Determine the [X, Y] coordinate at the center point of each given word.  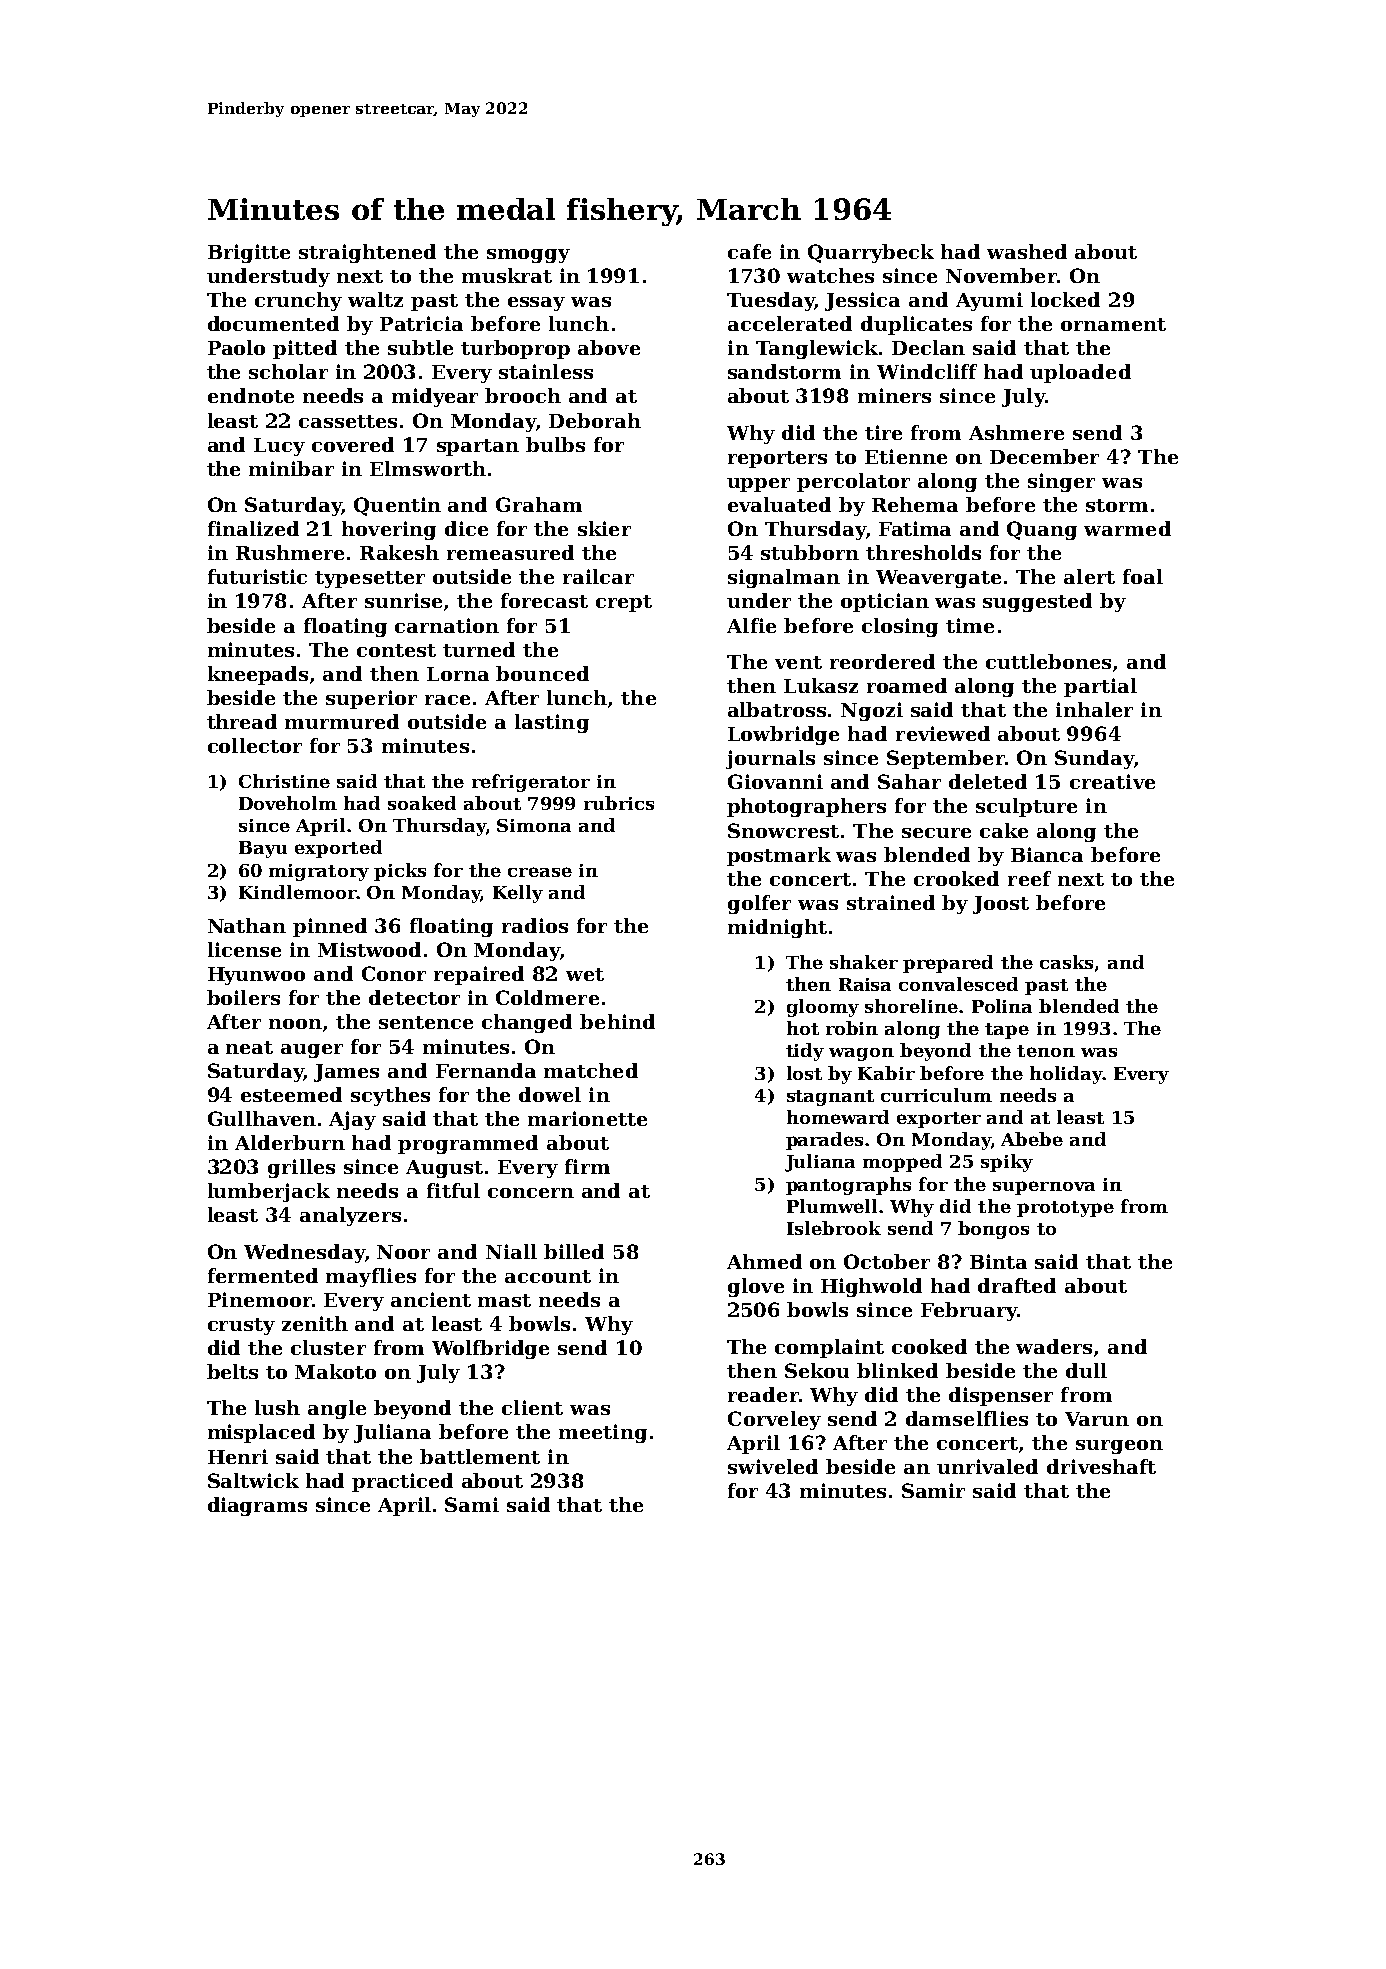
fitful [453, 1190]
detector [414, 997]
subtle [420, 347]
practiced [402, 1482]
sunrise [403, 600]
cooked [929, 1346]
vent [798, 662]
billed [574, 1251]
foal [1143, 576]
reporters [777, 459]
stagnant [830, 1098]
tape [1007, 1031]
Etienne [906, 456]
